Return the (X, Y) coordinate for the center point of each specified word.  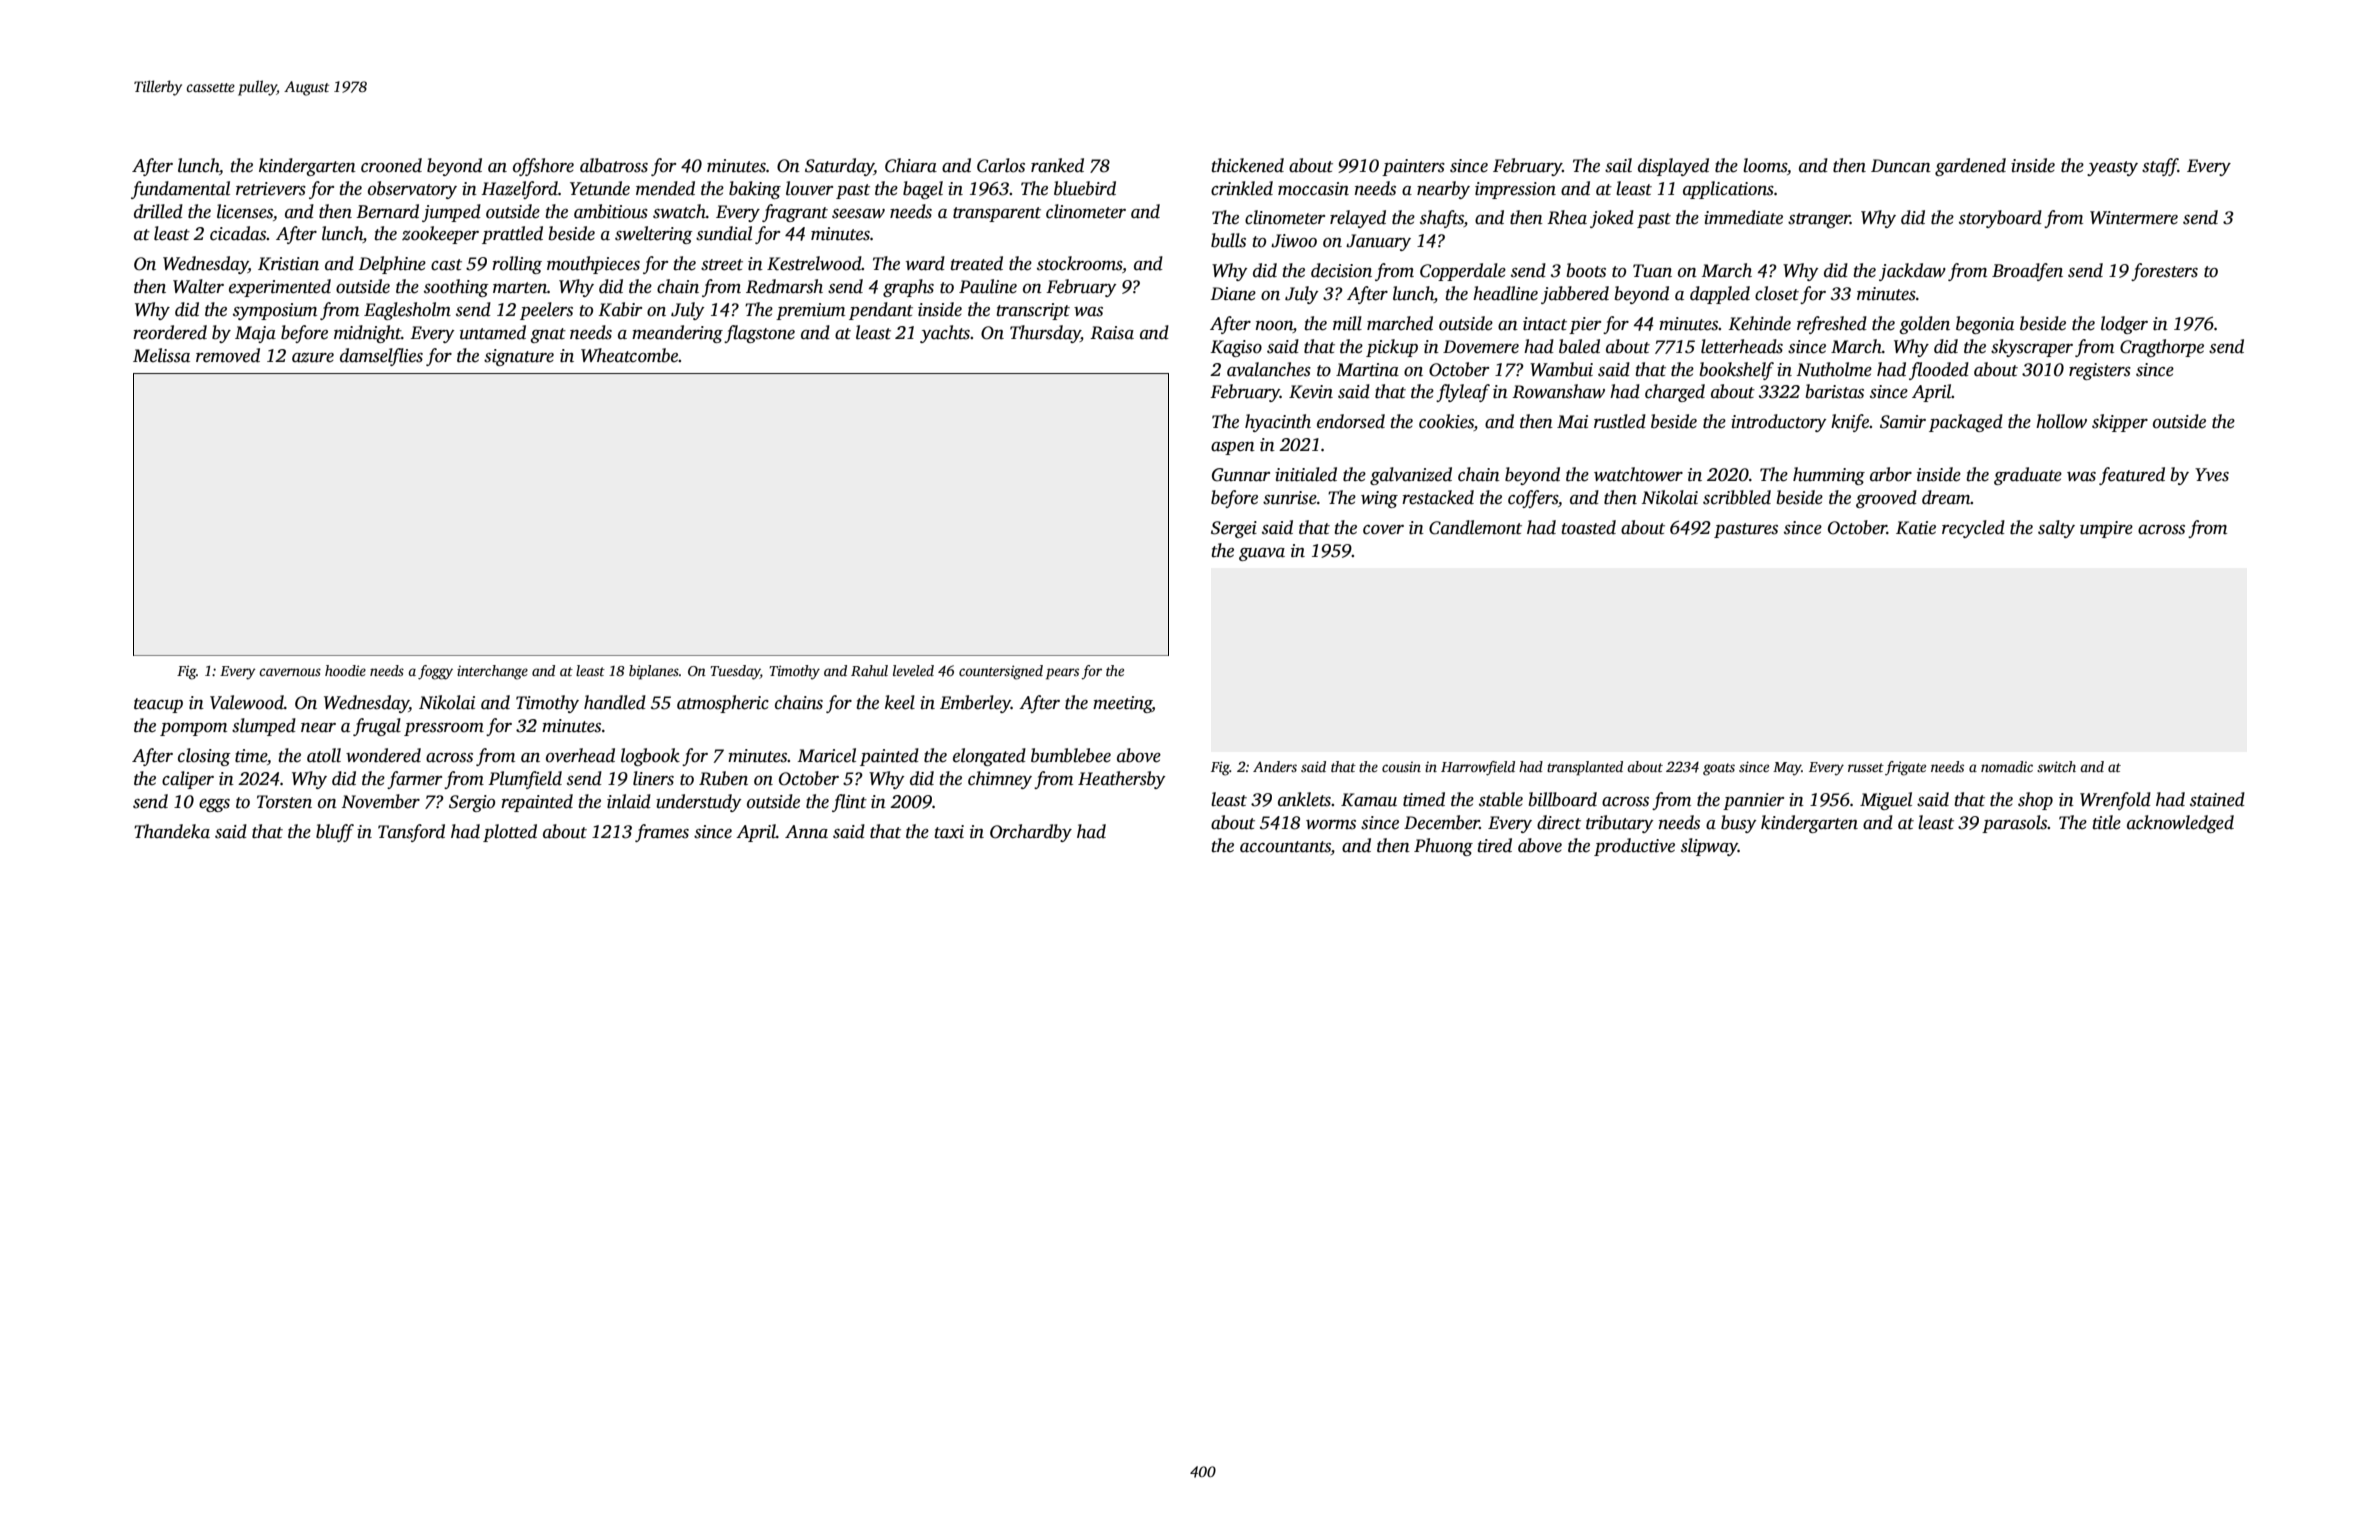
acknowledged (2180, 824)
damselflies (381, 357)
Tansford (411, 833)
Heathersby (1122, 780)
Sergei (1234, 529)
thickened (1247, 165)
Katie (1916, 528)
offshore (543, 167)
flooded (1939, 371)
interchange (492, 672)
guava (1262, 554)
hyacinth (1278, 423)
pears (1062, 674)
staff (2160, 167)
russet (1866, 767)
